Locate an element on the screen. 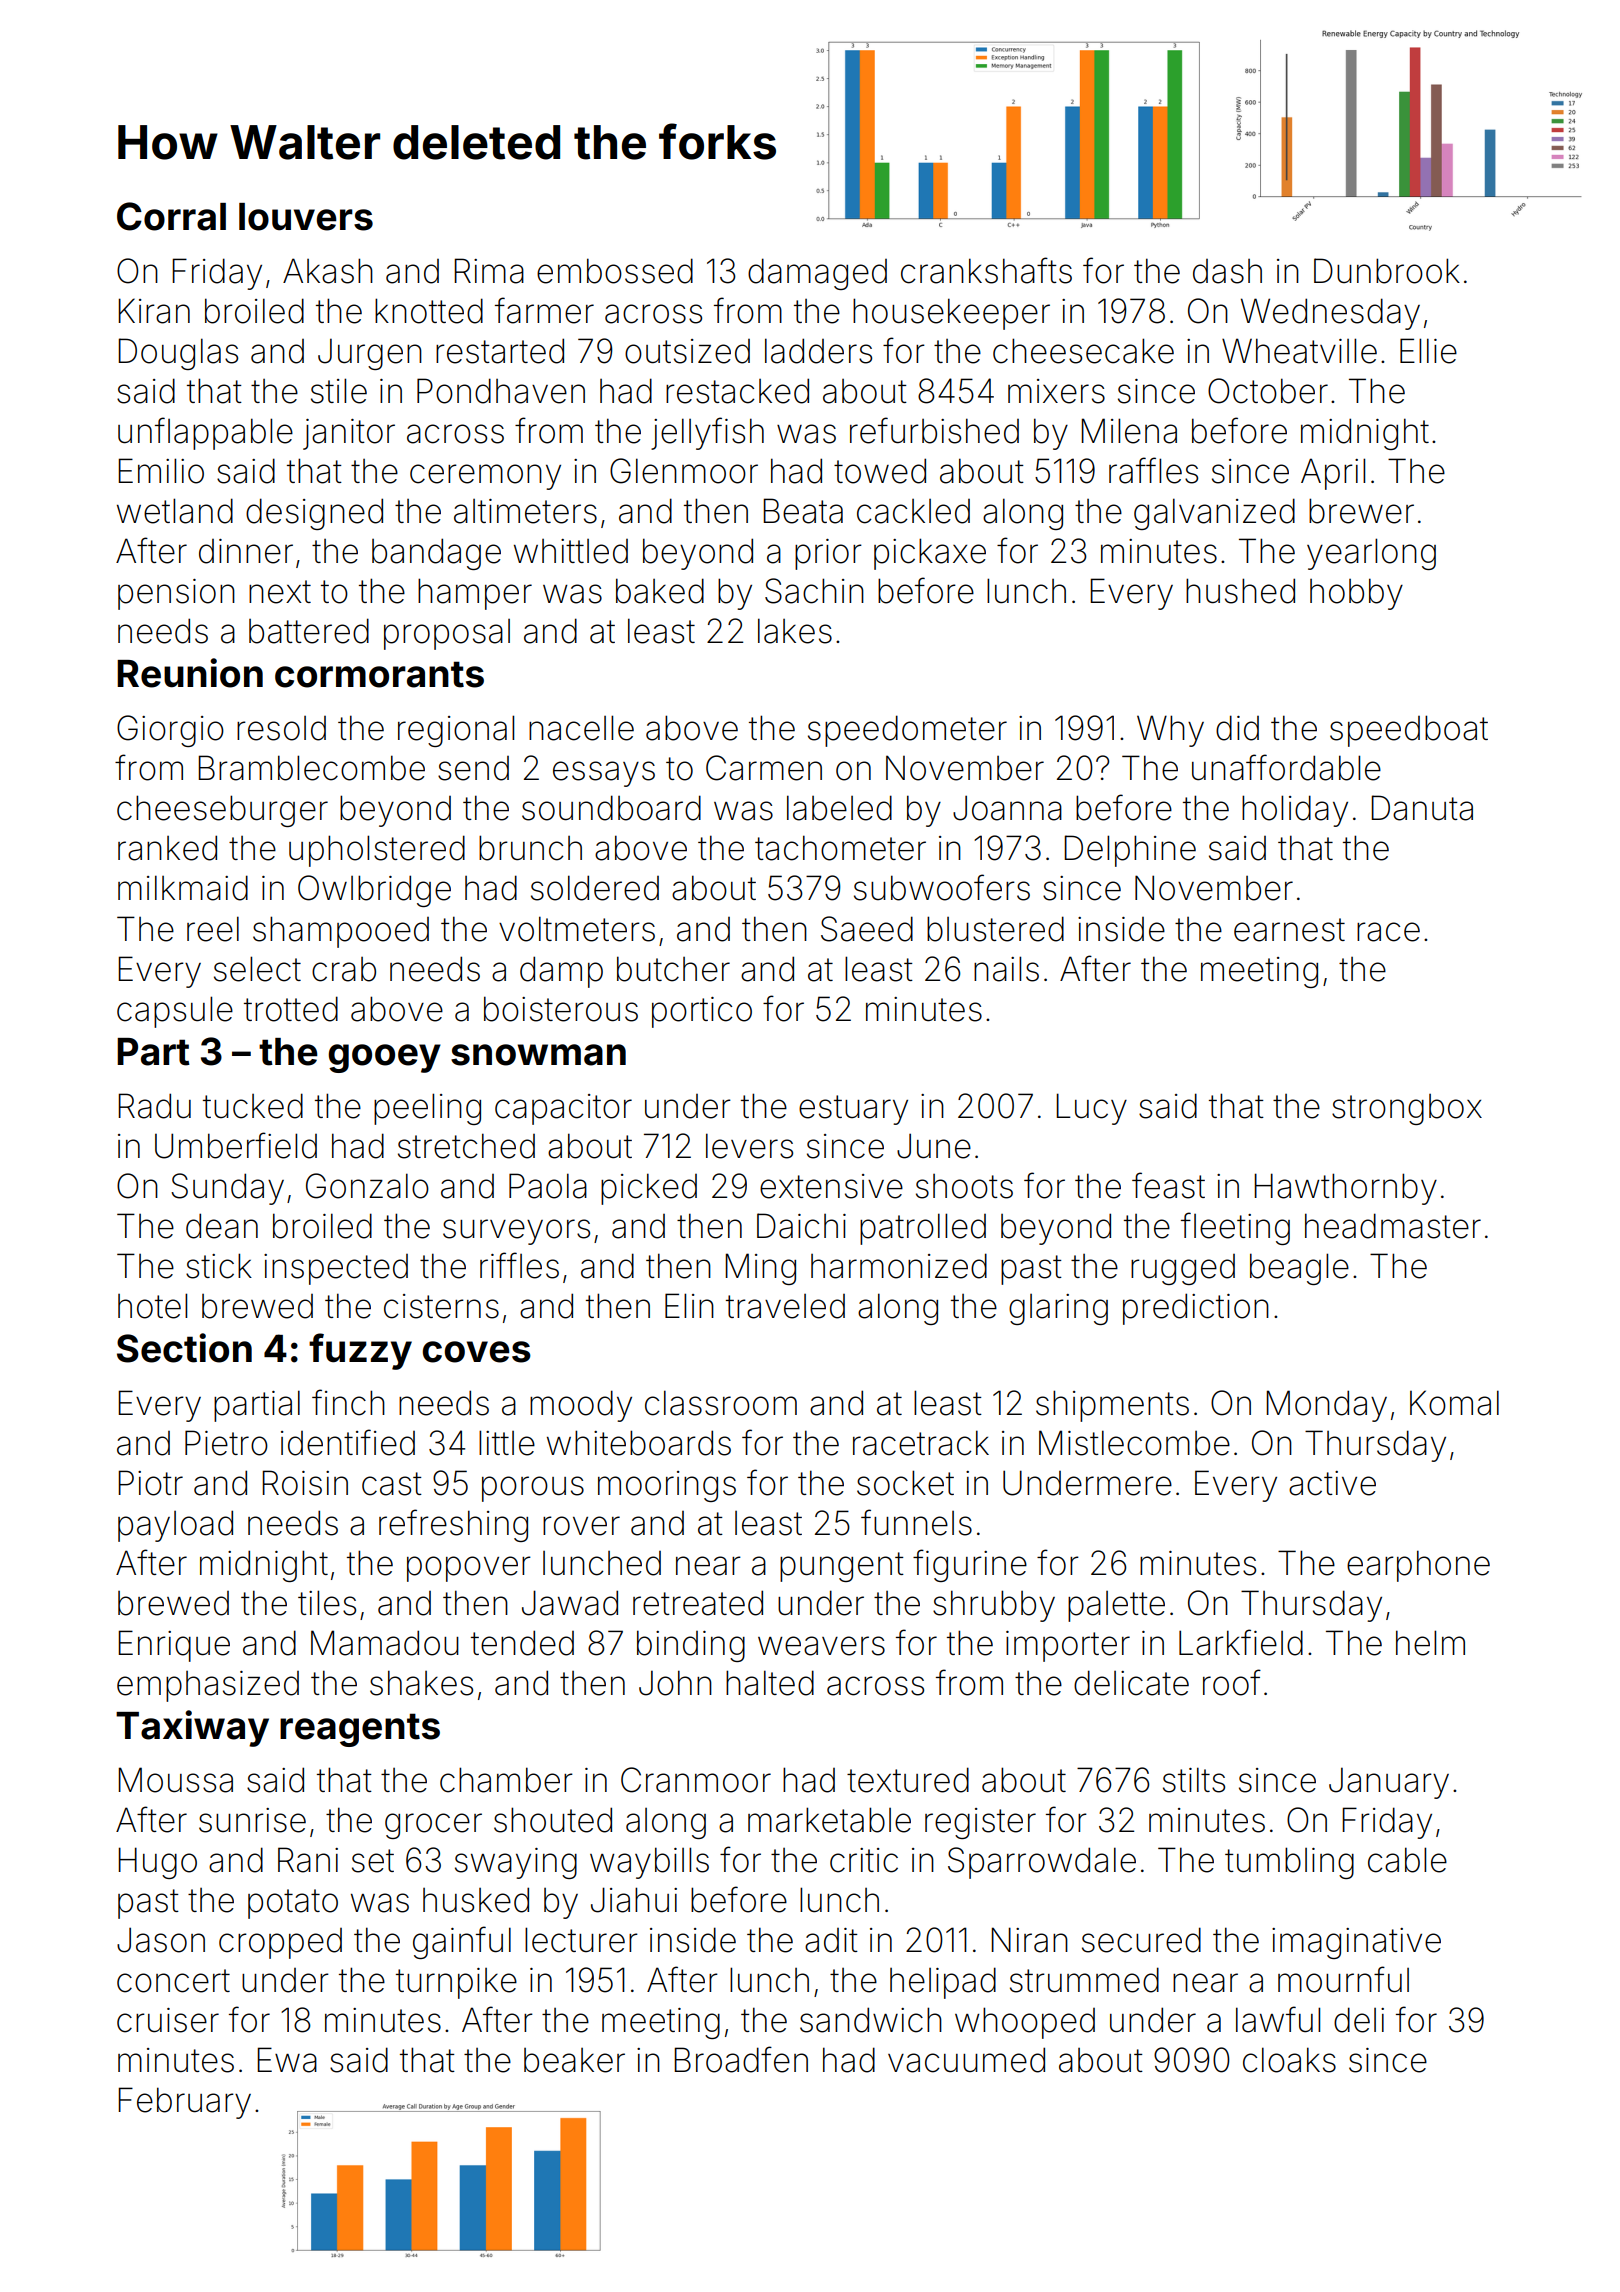  louvers is located at coordinates (306, 217).
